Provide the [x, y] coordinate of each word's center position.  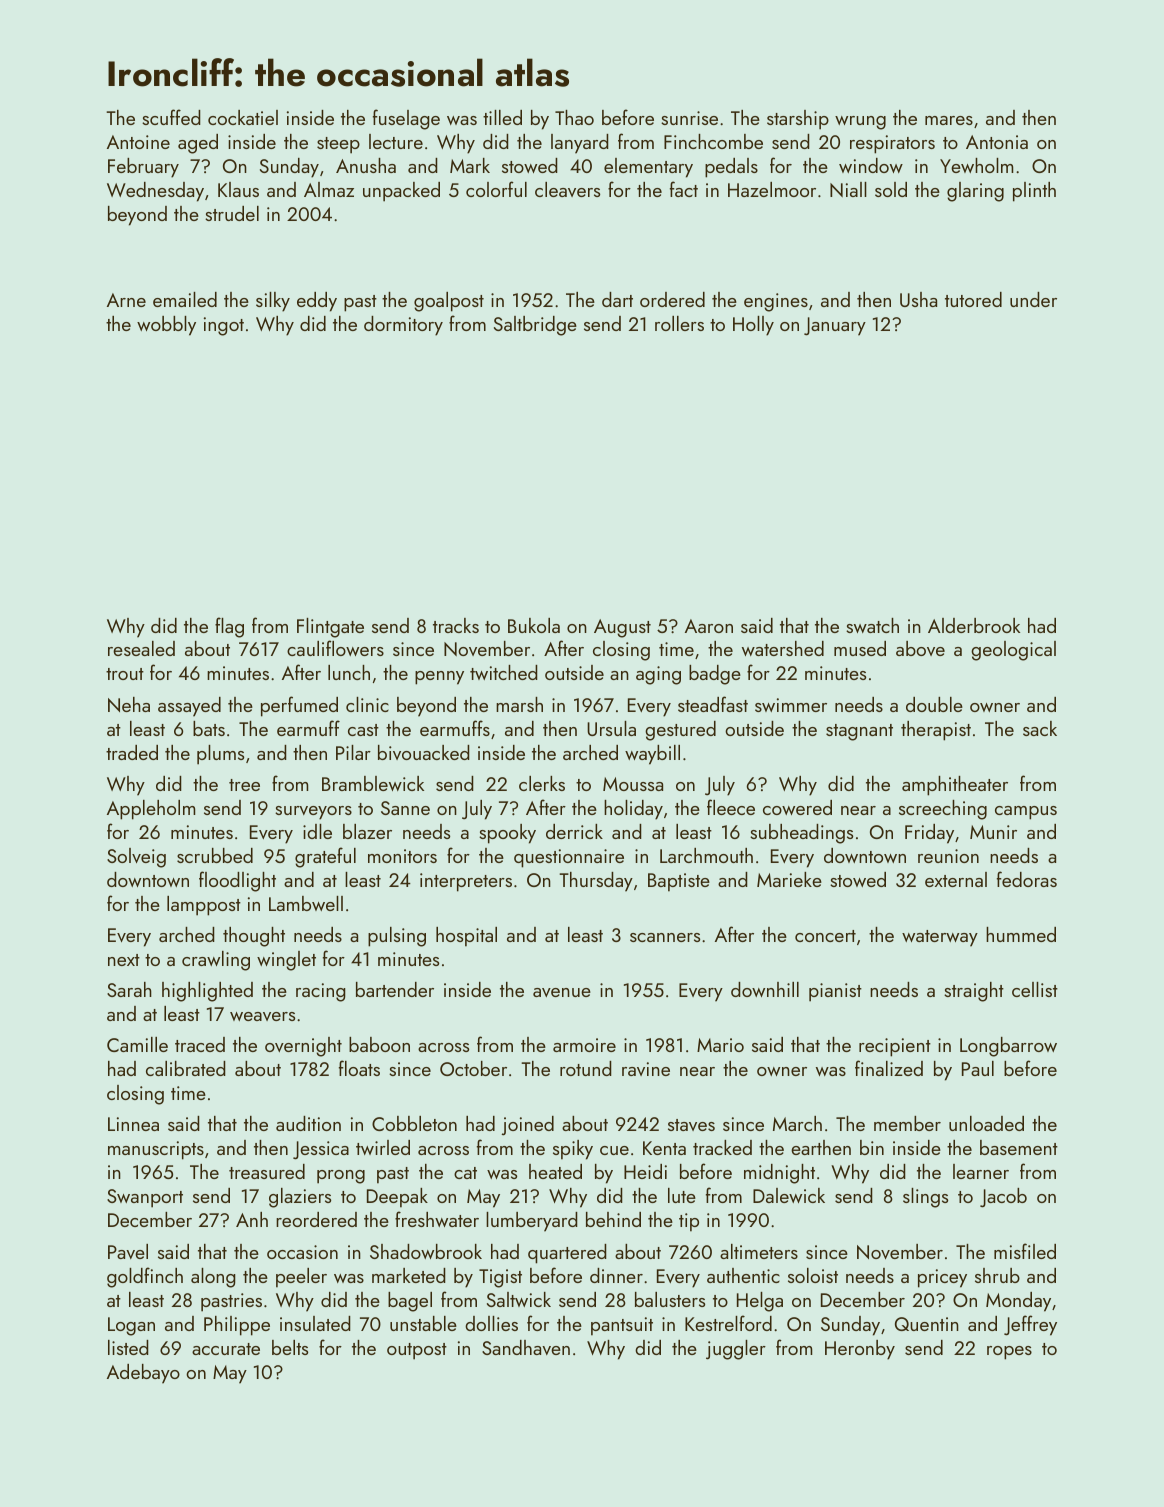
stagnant [859, 732]
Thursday [596, 882]
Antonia [997, 142]
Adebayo [143, 1374]
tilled [502, 117]
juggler [736, 1350]
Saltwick [519, 1299]
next [124, 960]
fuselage [406, 119]
